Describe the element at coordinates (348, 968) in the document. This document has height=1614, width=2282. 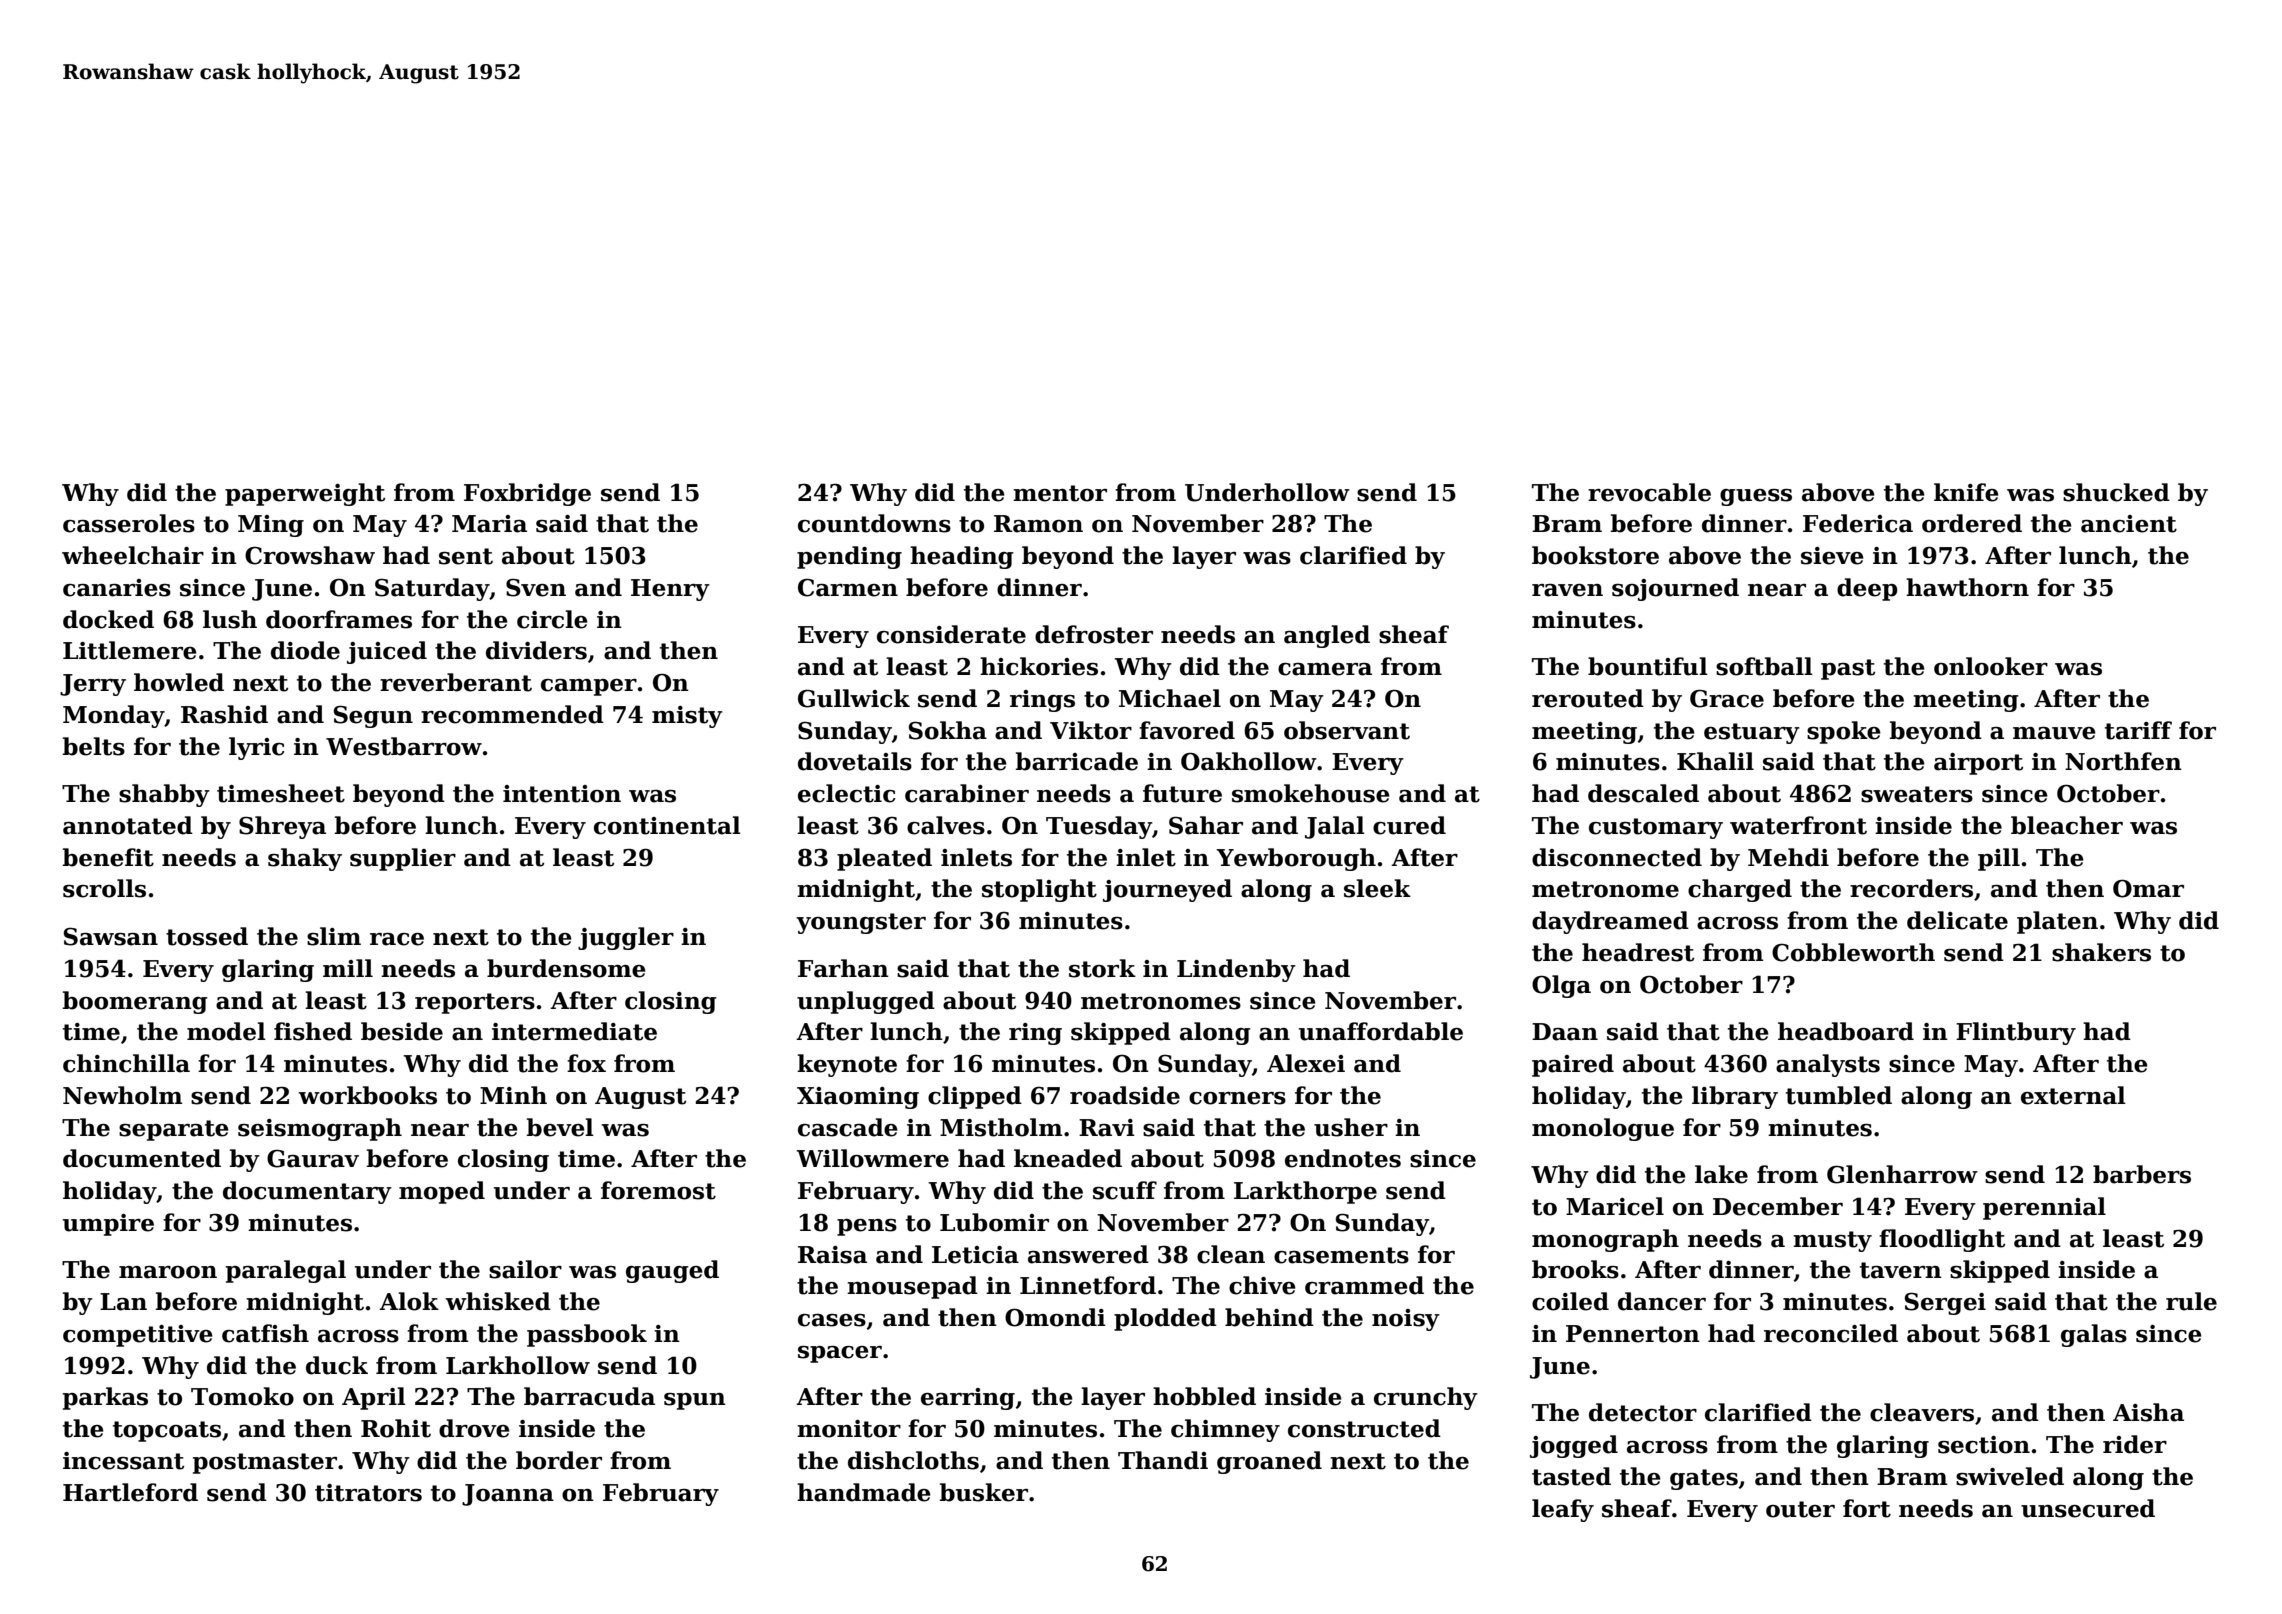
I see `mill` at that location.
